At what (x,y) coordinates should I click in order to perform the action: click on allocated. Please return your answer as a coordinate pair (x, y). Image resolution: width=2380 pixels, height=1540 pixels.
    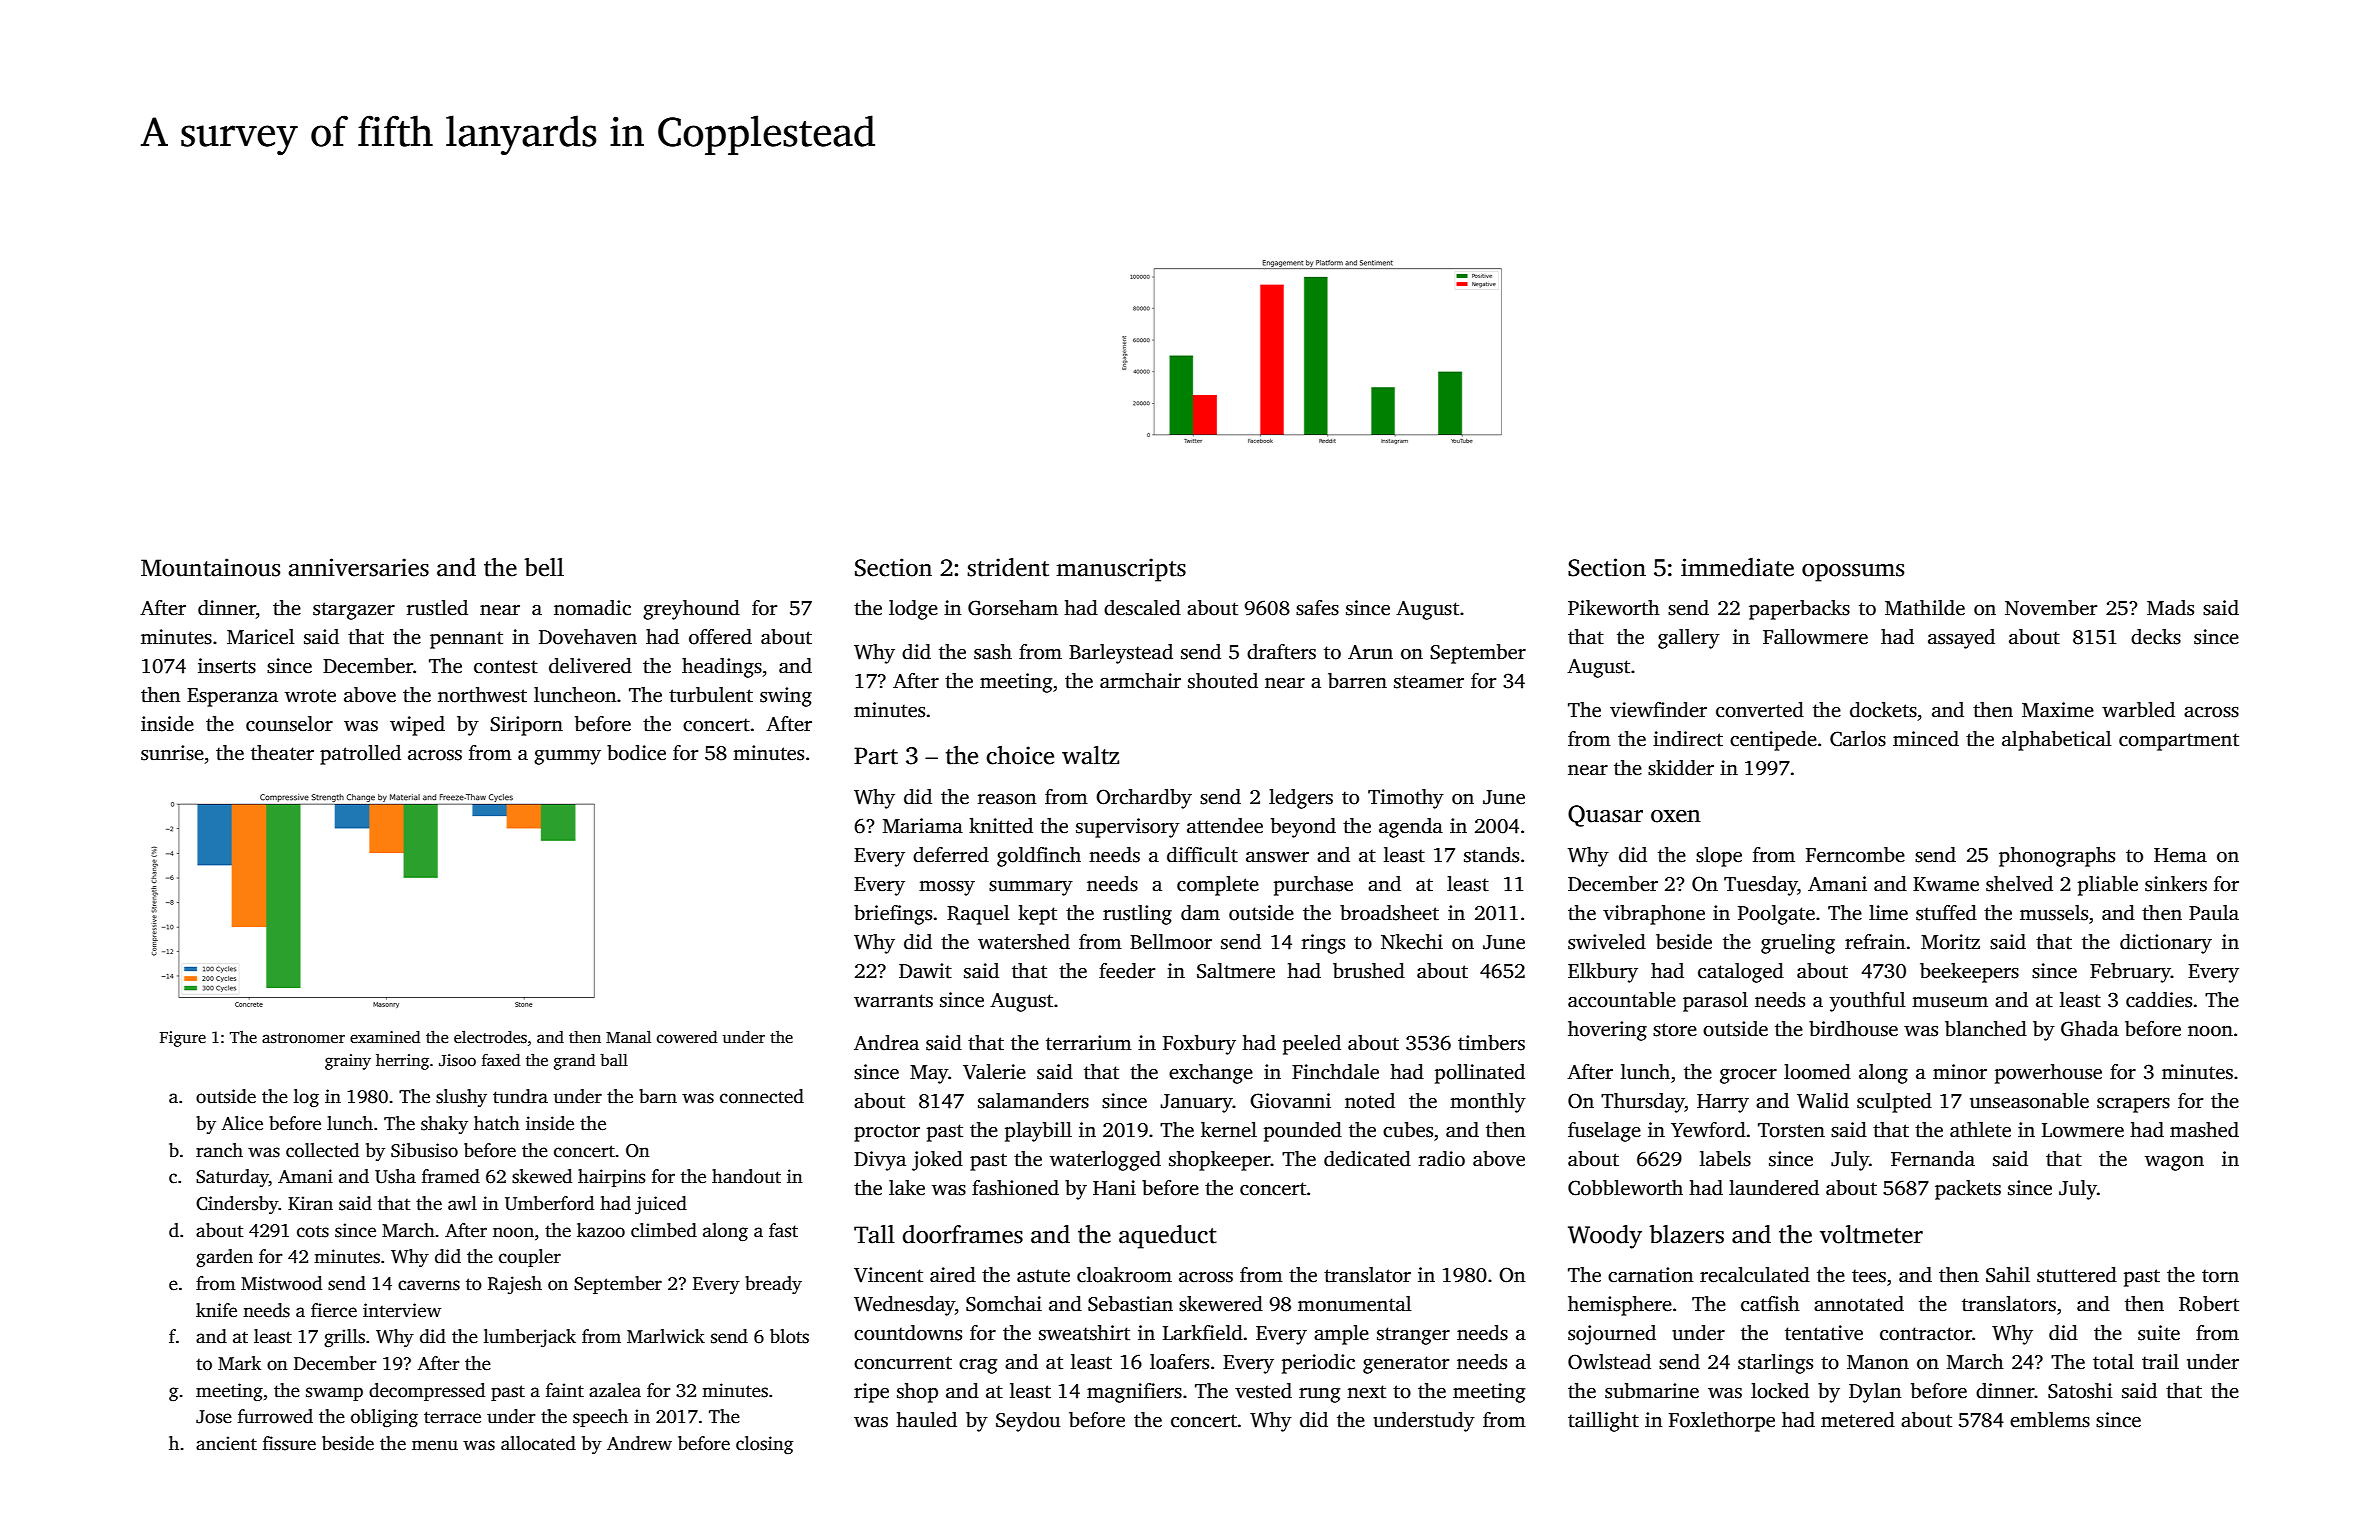
    Looking at the image, I should click on (538, 1443).
